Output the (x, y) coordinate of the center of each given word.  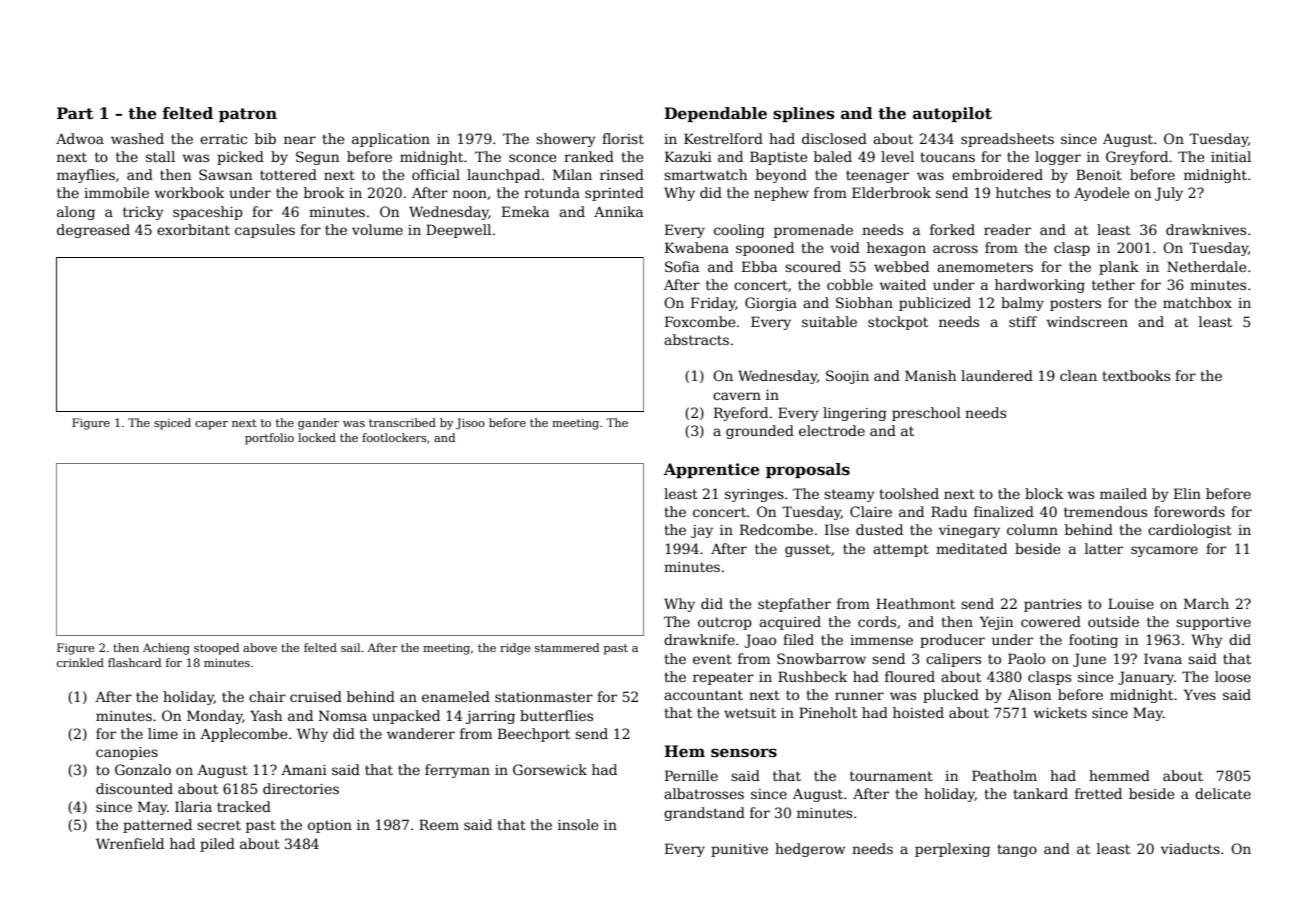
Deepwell (458, 231)
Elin (1187, 493)
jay (702, 531)
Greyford (1137, 158)
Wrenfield (130, 843)
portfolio (269, 439)
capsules (265, 231)
